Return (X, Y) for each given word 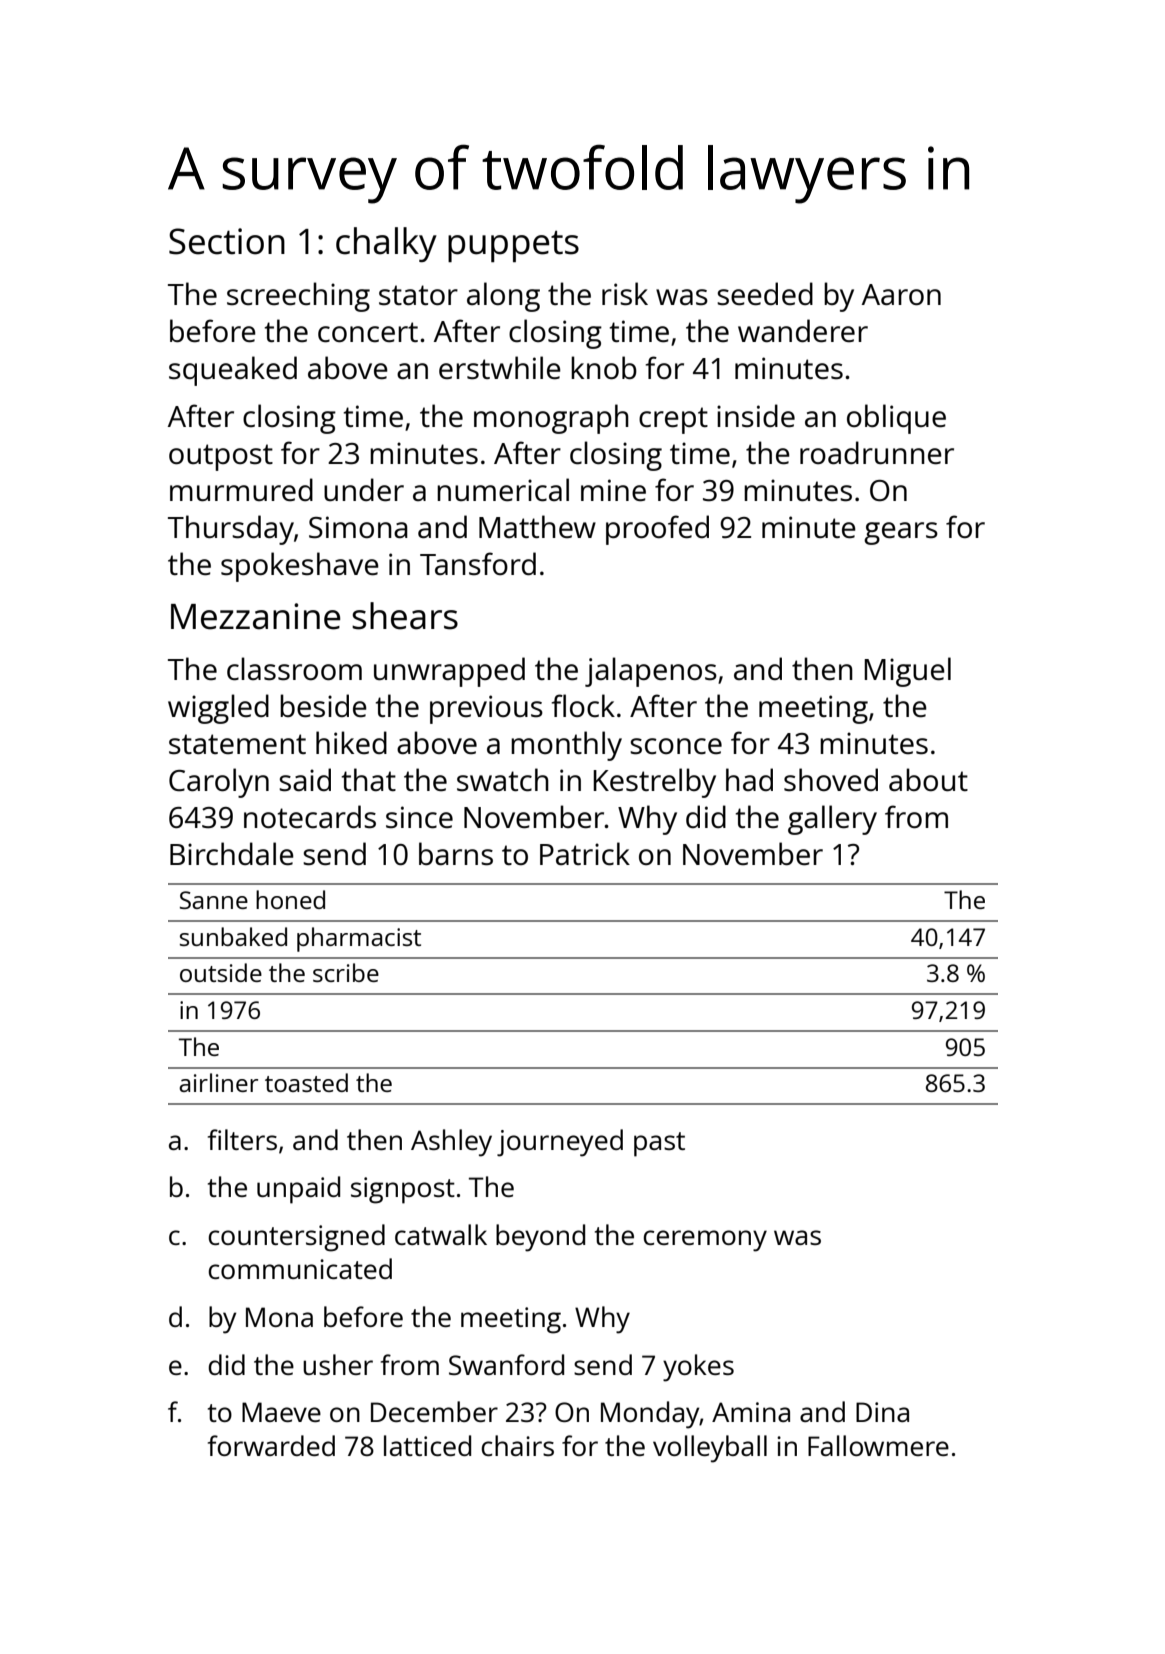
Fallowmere (878, 1445)
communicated (300, 1268)
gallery (832, 820)
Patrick (585, 854)
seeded (765, 294)
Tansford (478, 563)
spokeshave (300, 567)
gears (901, 533)
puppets (513, 246)
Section (227, 241)
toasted (306, 1082)
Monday (650, 1415)
